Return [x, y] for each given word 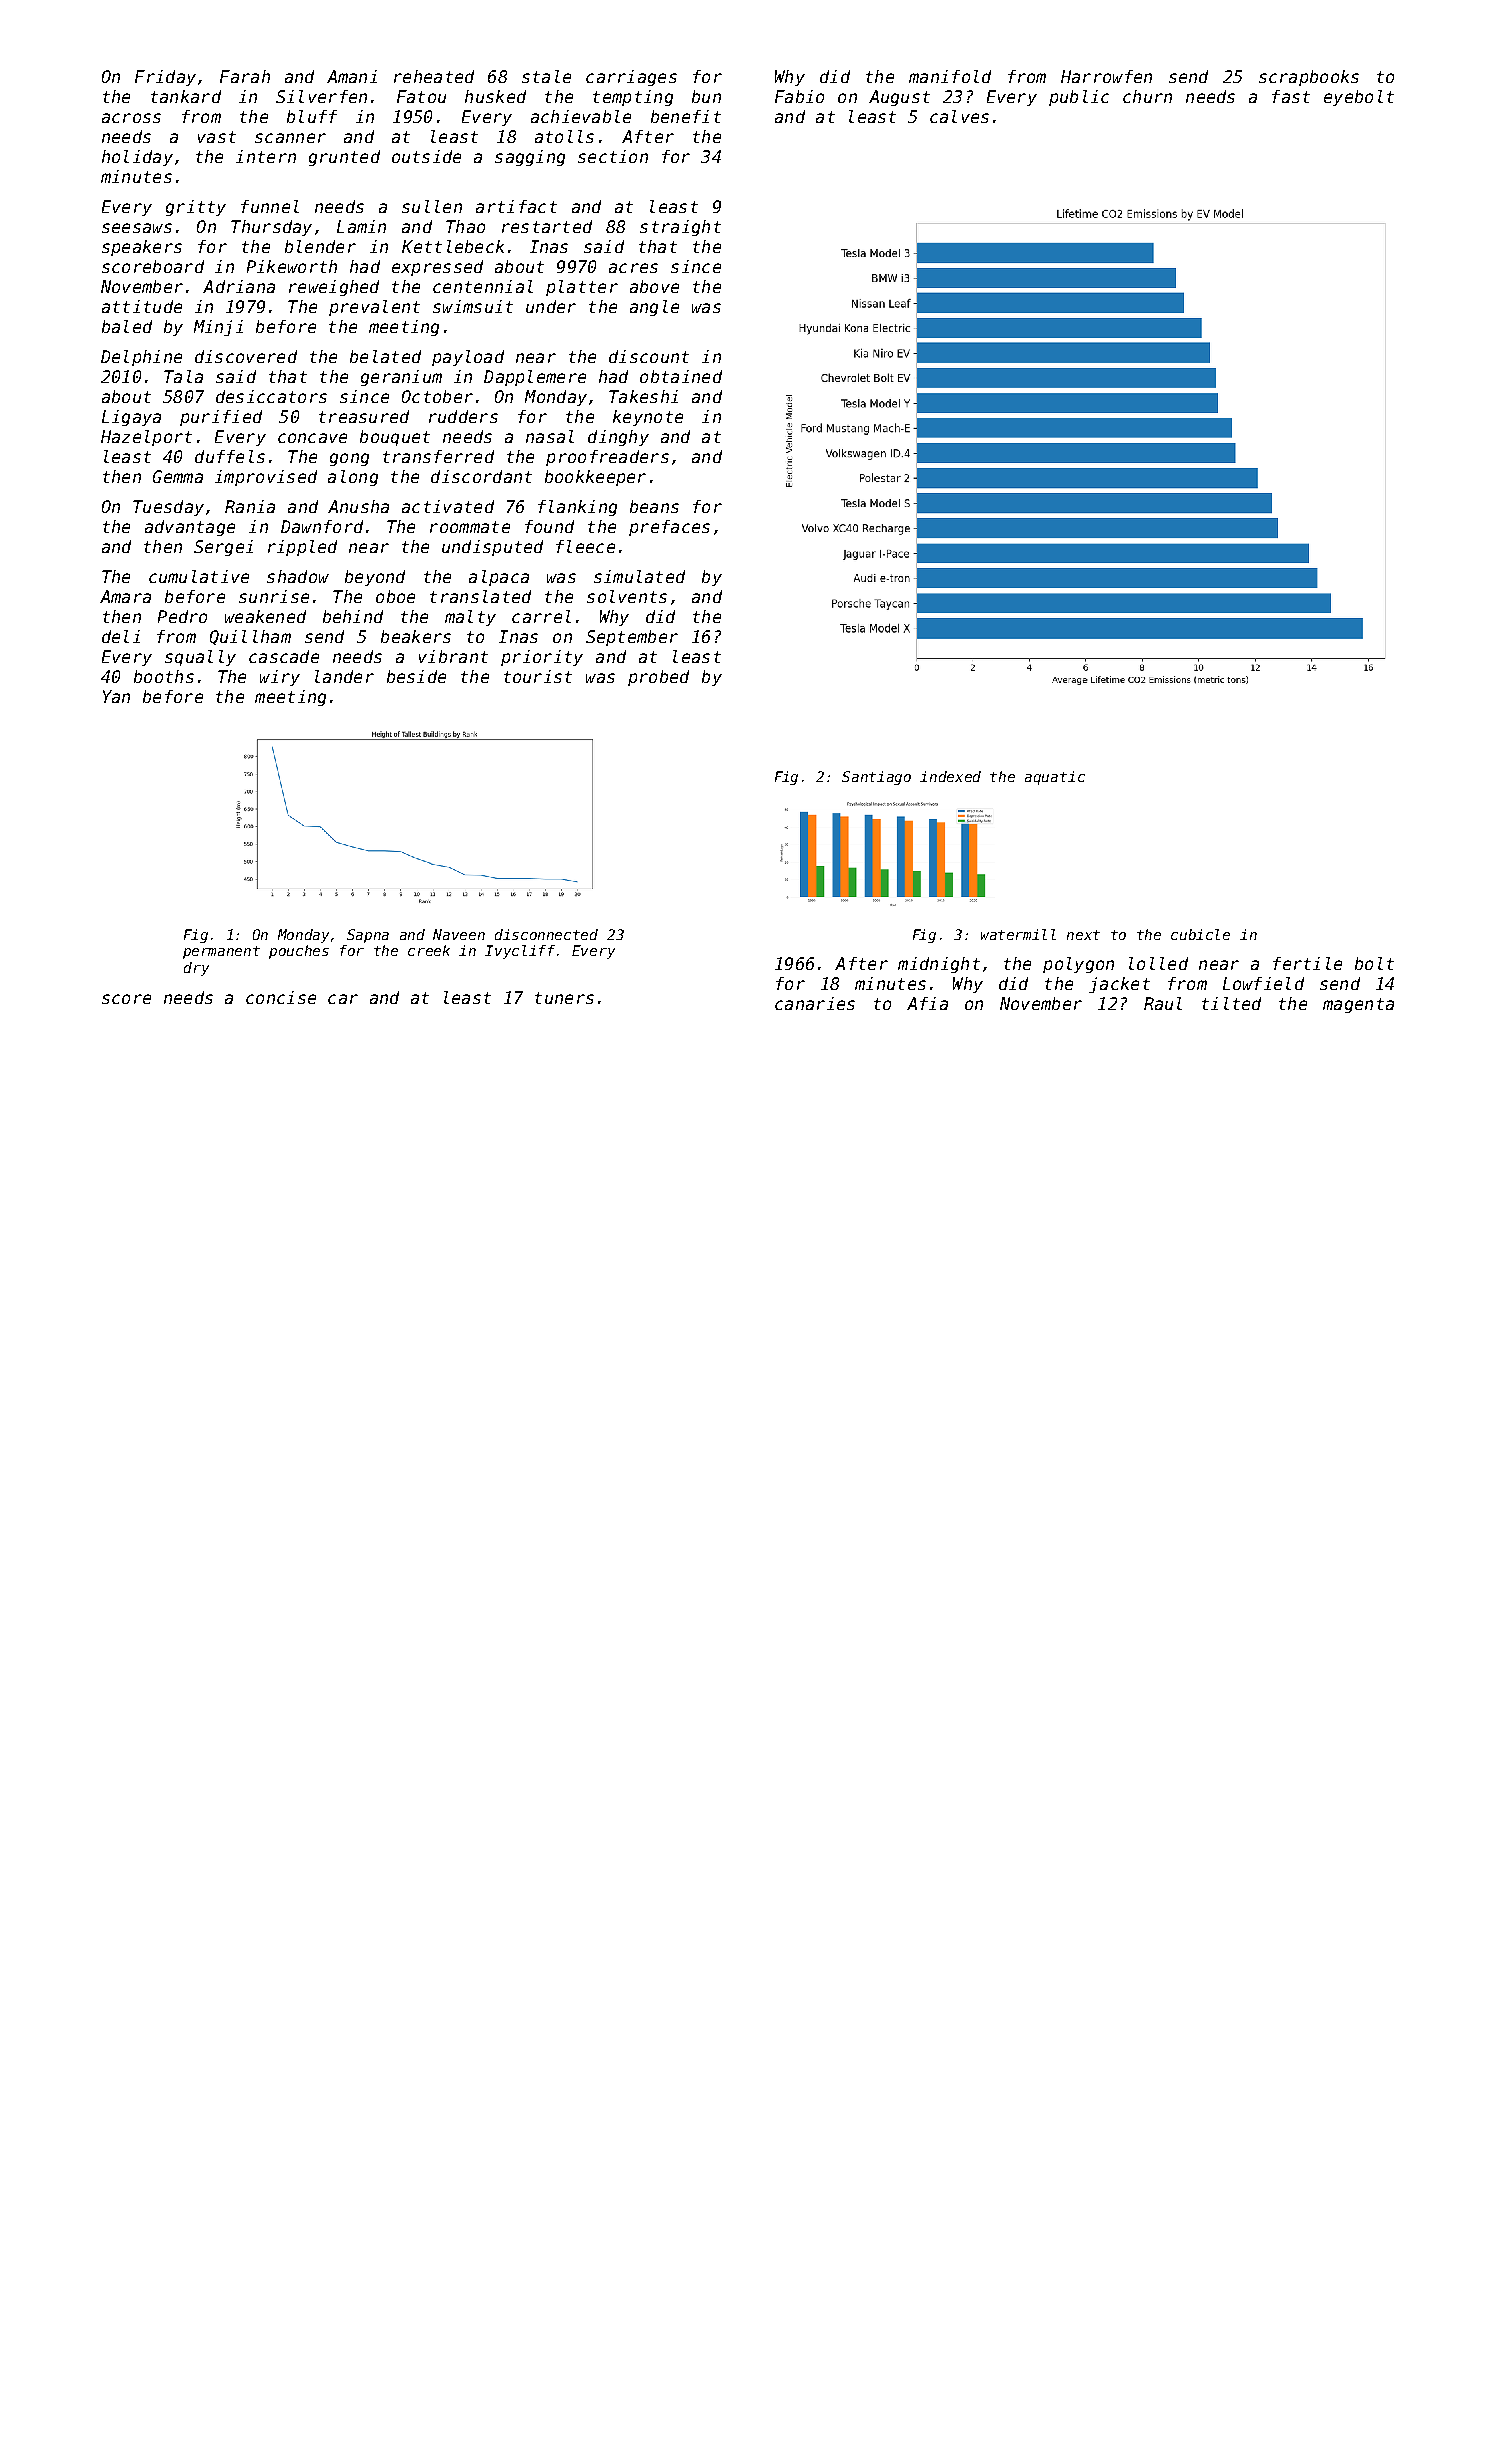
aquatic [1055, 778]
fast [1291, 96]
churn [1147, 96]
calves [959, 116]
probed [658, 678]
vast [217, 137]
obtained [681, 376]
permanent [221, 952]
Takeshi [643, 396]
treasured [364, 416]
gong [349, 459]
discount [649, 356]
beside [416, 676]
